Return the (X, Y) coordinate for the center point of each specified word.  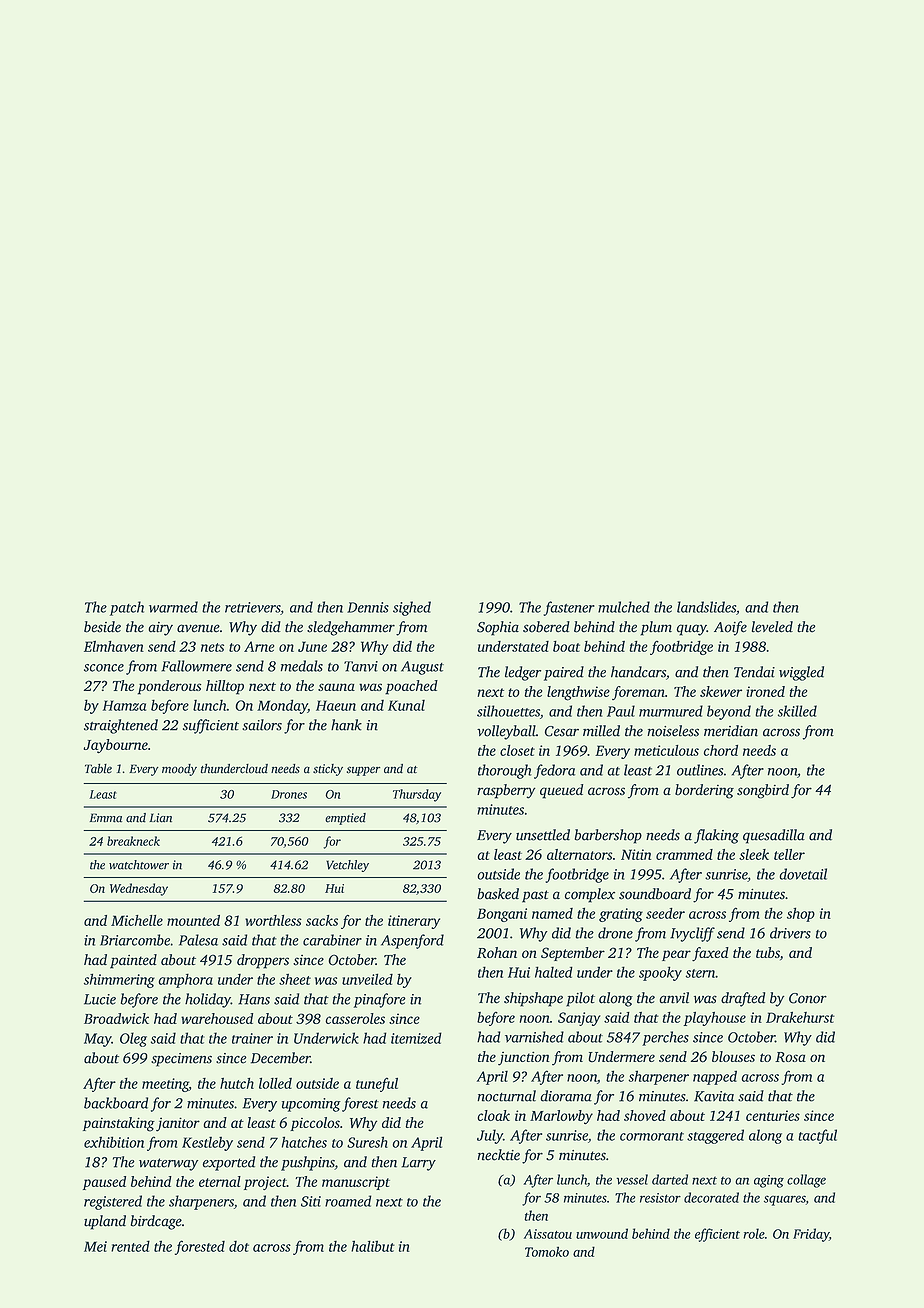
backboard (116, 1103)
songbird (763, 791)
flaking (716, 836)
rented (130, 1246)
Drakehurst (800, 1017)
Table (98, 769)
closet (517, 750)
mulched (624, 607)
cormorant (652, 1136)
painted (133, 961)
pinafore (380, 1000)
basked (498, 894)
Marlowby (561, 1117)
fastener (569, 608)
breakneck (133, 841)
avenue (198, 628)
